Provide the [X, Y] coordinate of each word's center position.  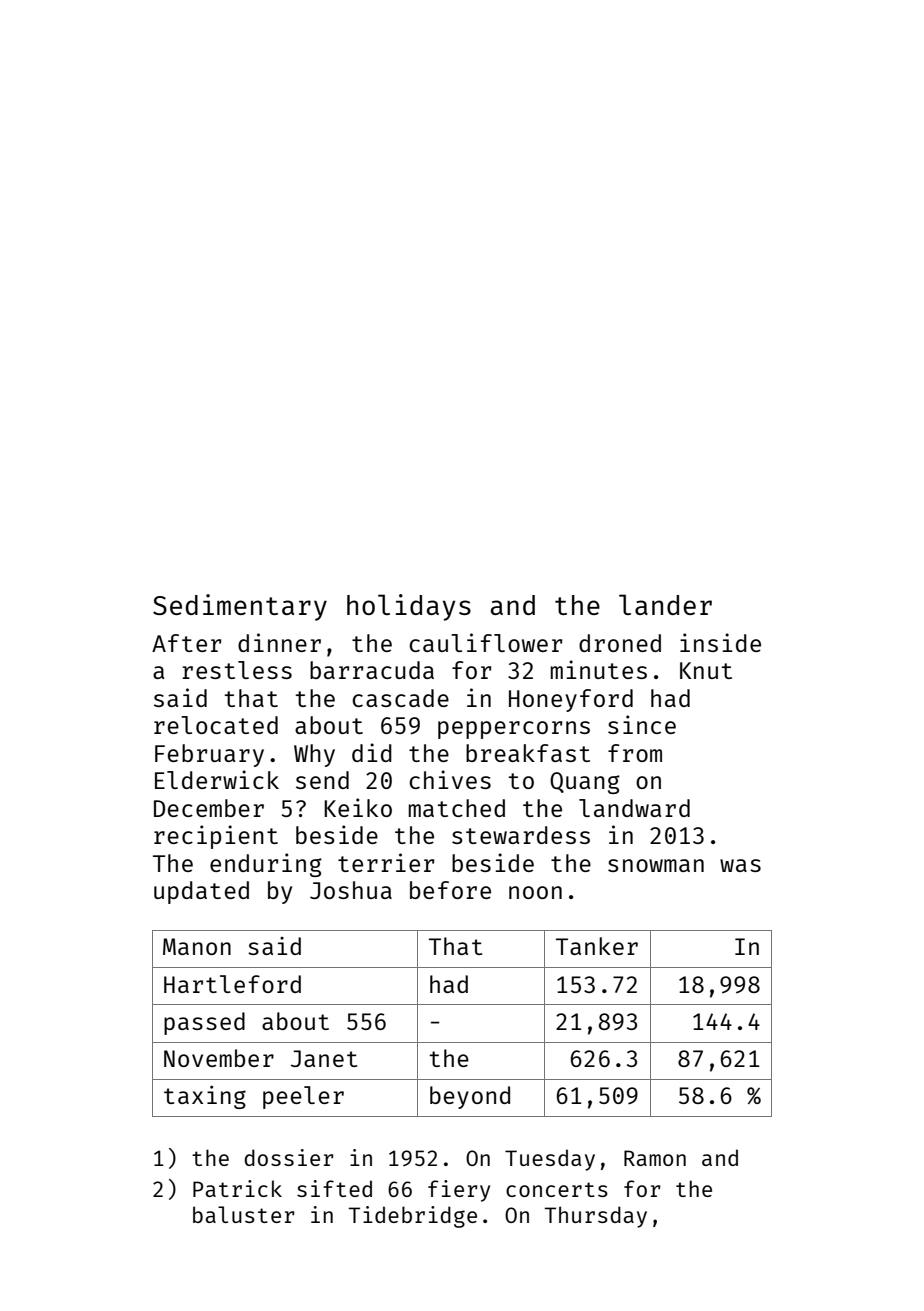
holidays [409, 607]
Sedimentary [240, 607]
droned [620, 643]
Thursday [596, 1217]
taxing [205, 1097]
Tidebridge [413, 1217]
